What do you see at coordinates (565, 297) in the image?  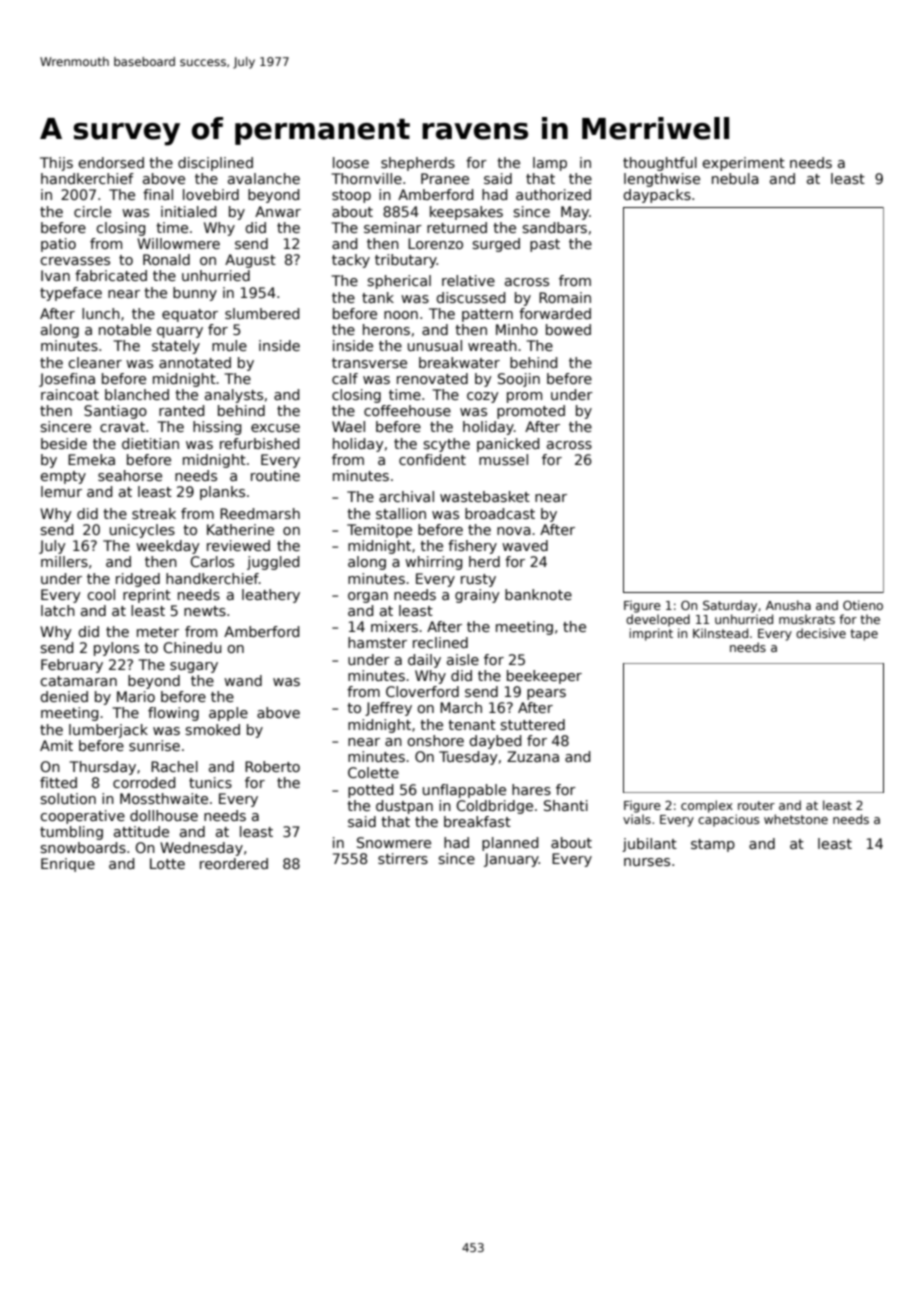 I see `Romain` at bounding box center [565, 297].
